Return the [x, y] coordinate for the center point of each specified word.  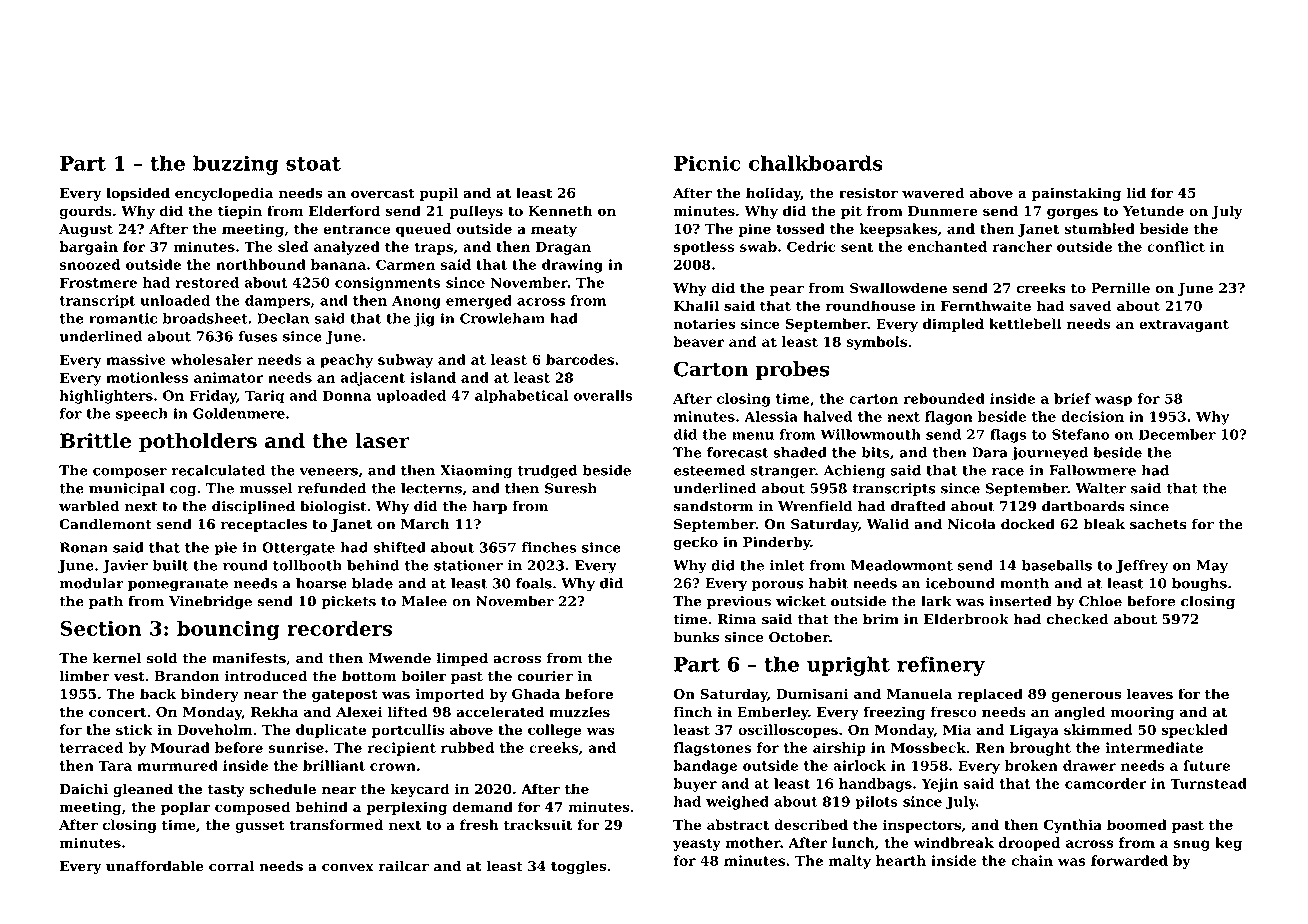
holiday [773, 194]
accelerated [500, 711]
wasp [1113, 401]
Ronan [84, 547]
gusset [260, 826]
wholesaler [212, 359]
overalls [603, 395]
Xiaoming [476, 472]
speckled [1194, 731]
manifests [249, 658]
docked [1028, 524]
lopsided [138, 194]
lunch [853, 842]
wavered [933, 192]
